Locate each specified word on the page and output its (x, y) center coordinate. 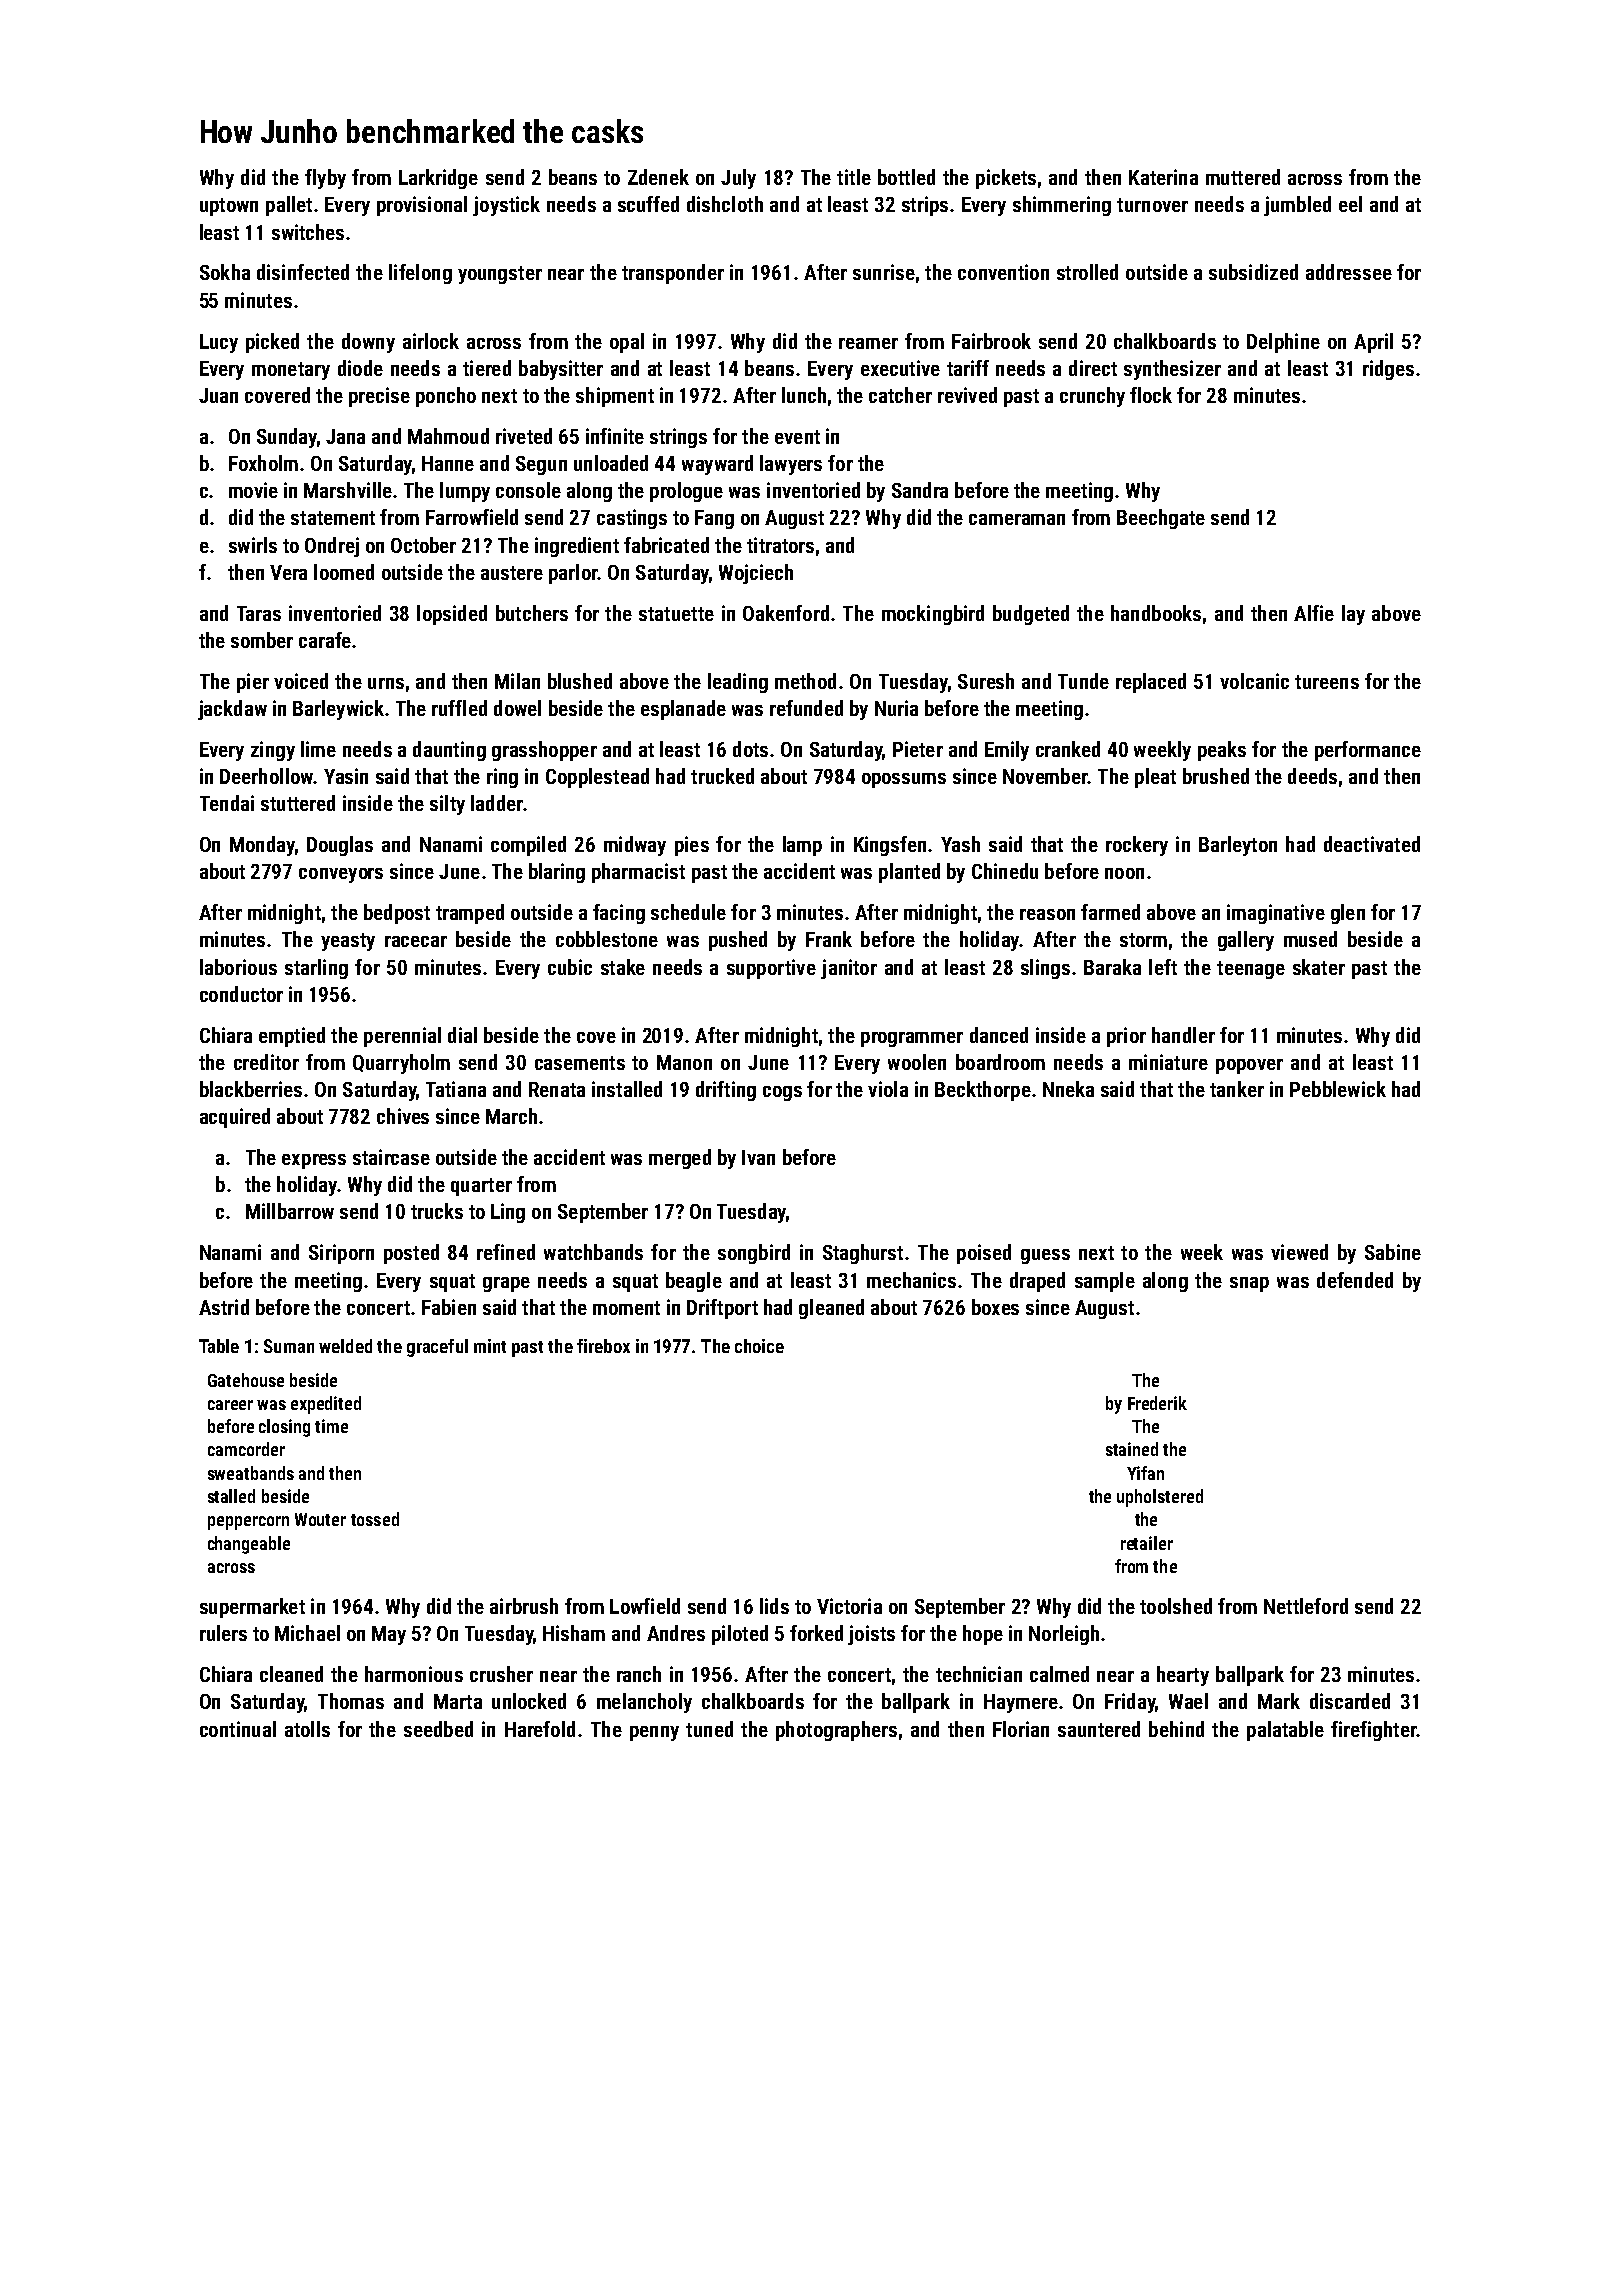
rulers (223, 1633)
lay (1353, 615)
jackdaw (232, 710)
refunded (806, 708)
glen (1348, 914)
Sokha (225, 272)
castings (632, 519)
